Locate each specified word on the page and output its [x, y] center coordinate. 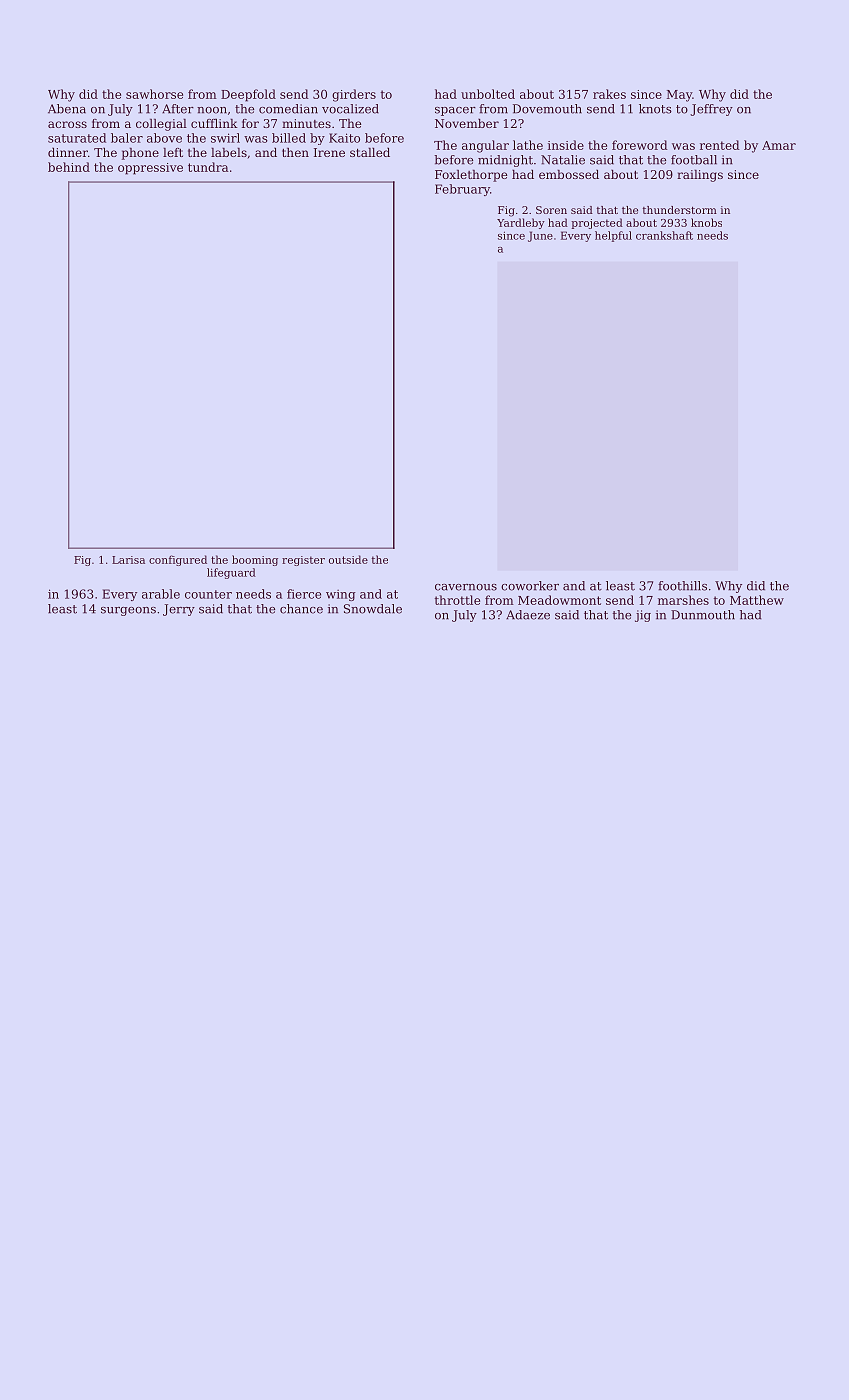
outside [348, 559]
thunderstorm [680, 210]
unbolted [488, 94]
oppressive [150, 169]
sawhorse [154, 94]
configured [178, 560]
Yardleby [521, 223]
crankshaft [664, 235]
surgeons [128, 611]
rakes [609, 94]
